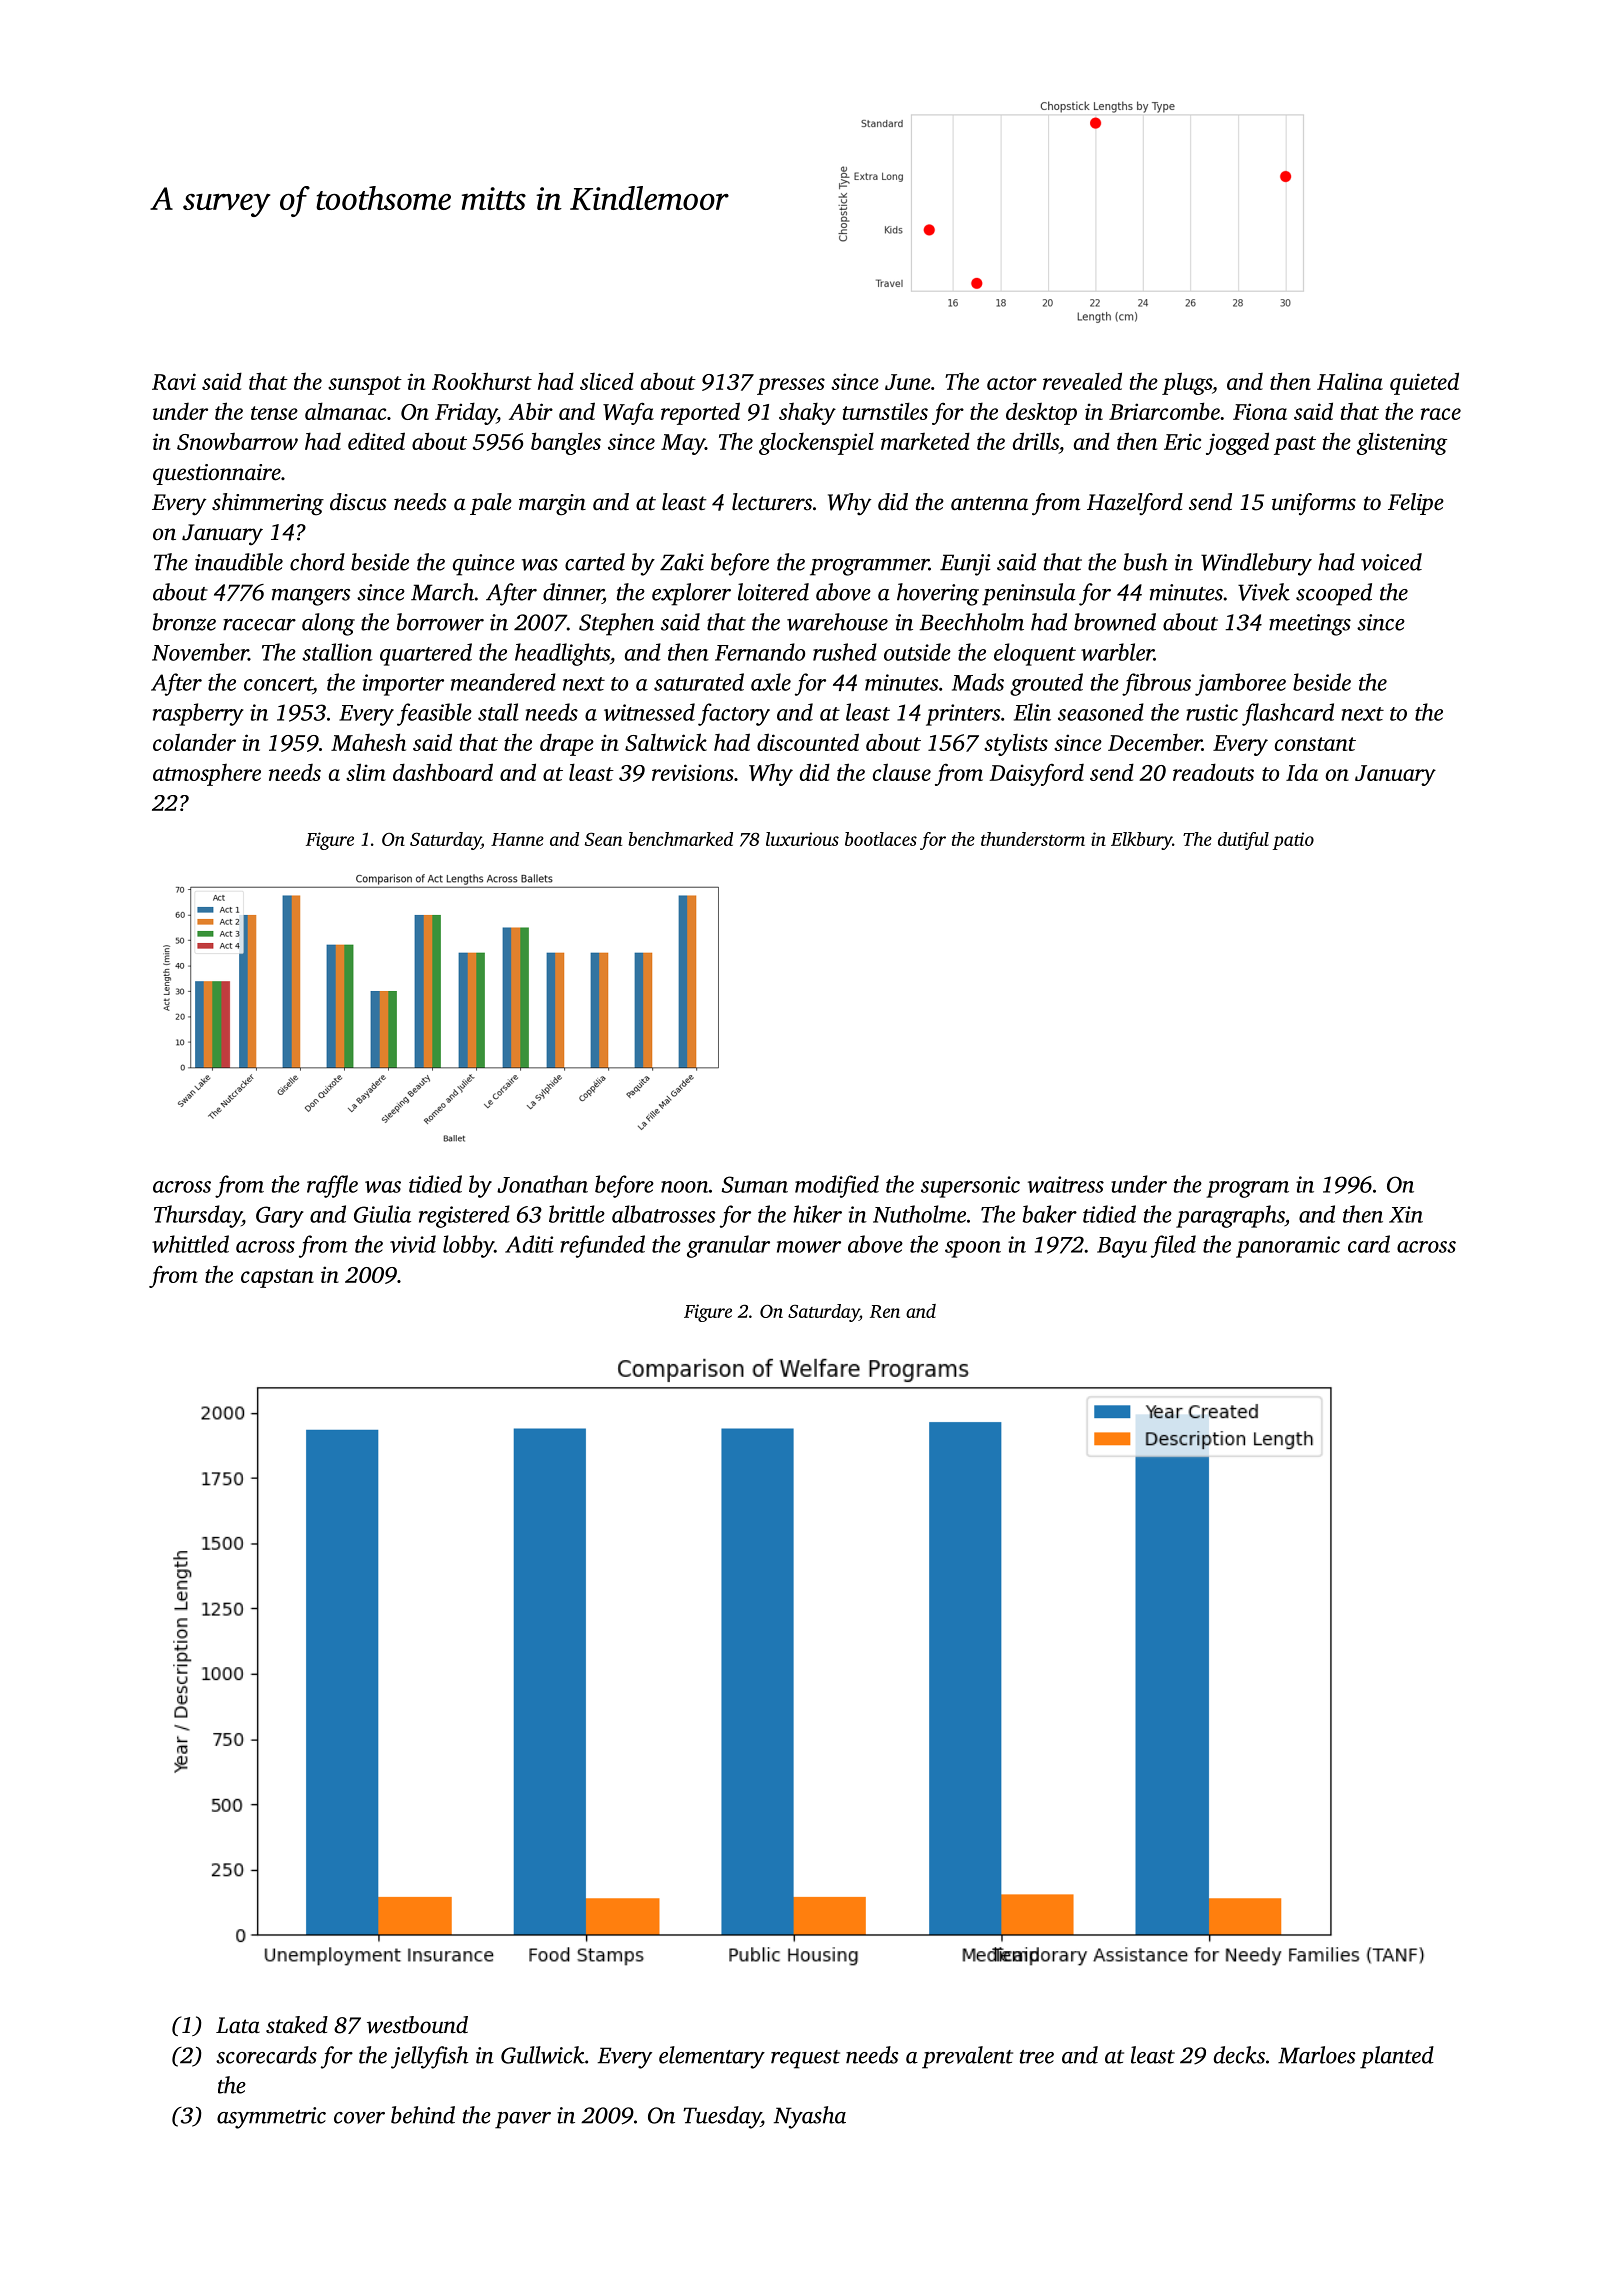 The height and width of the screenshot is (2292, 1620). I want to click on plugs, so click(1187, 383).
